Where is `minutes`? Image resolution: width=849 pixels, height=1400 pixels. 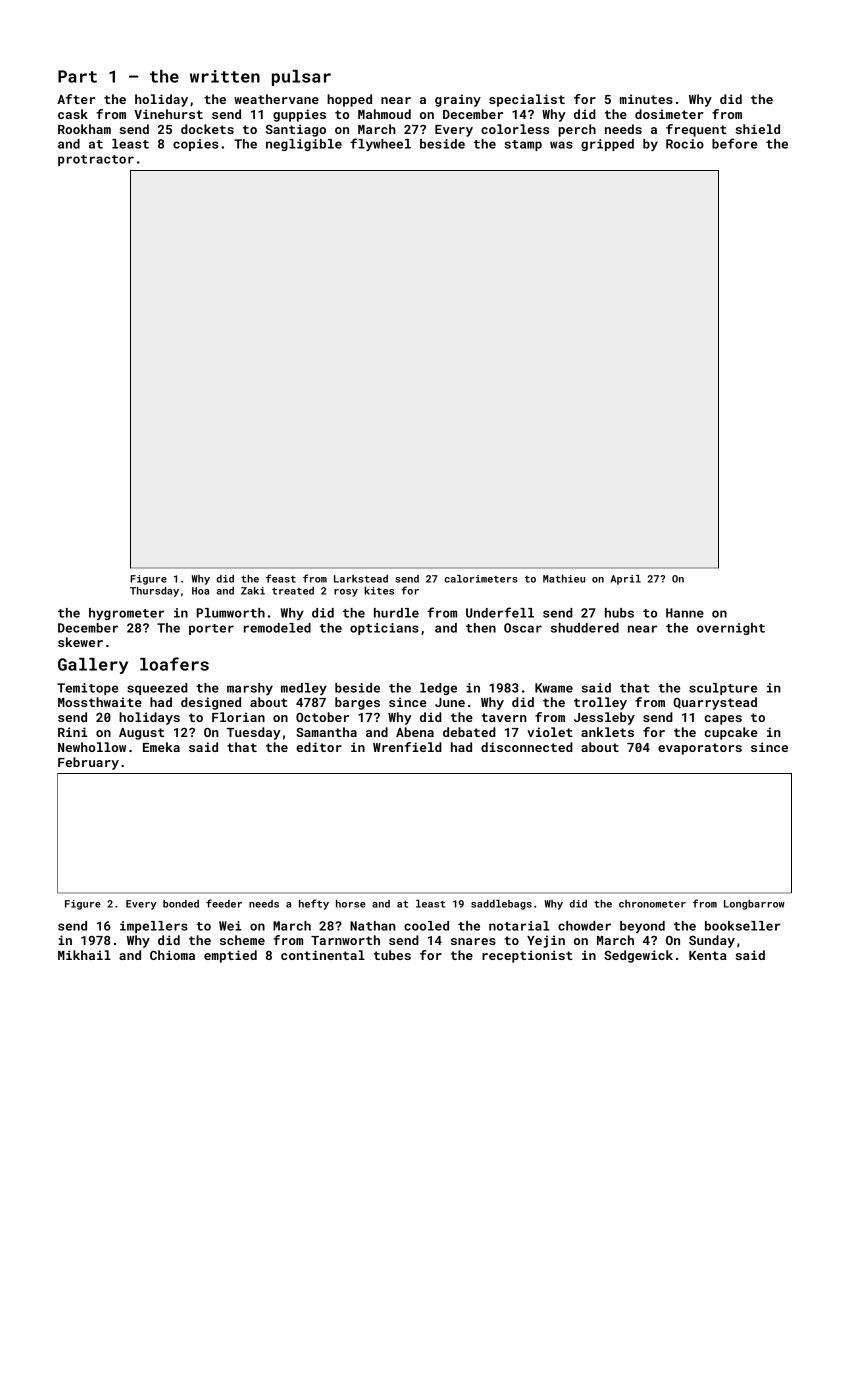 minutes is located at coordinates (646, 99).
